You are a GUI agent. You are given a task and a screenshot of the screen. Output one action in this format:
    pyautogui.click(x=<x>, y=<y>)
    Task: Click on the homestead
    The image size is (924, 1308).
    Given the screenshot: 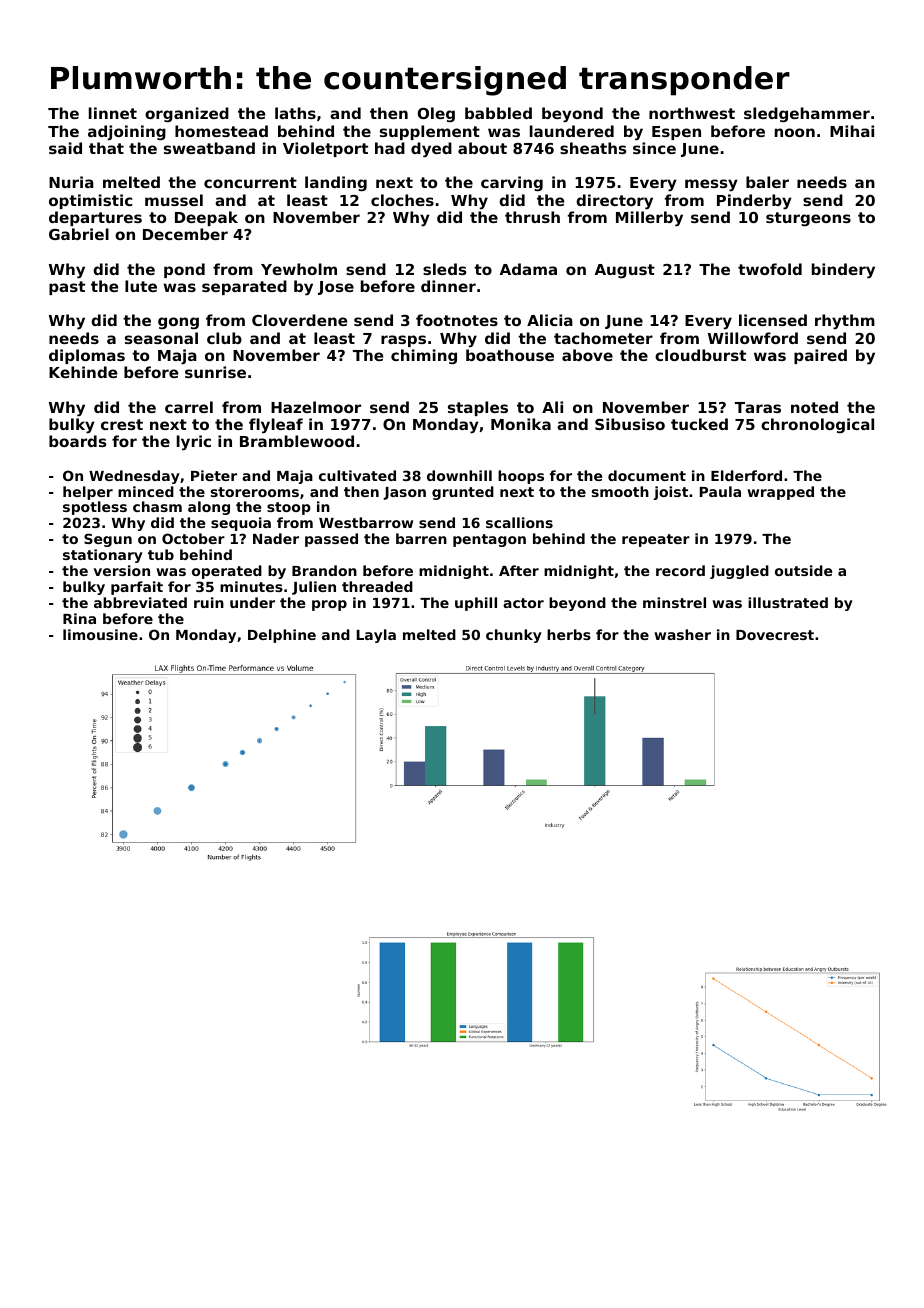 What is the action you would take?
    pyautogui.click(x=221, y=131)
